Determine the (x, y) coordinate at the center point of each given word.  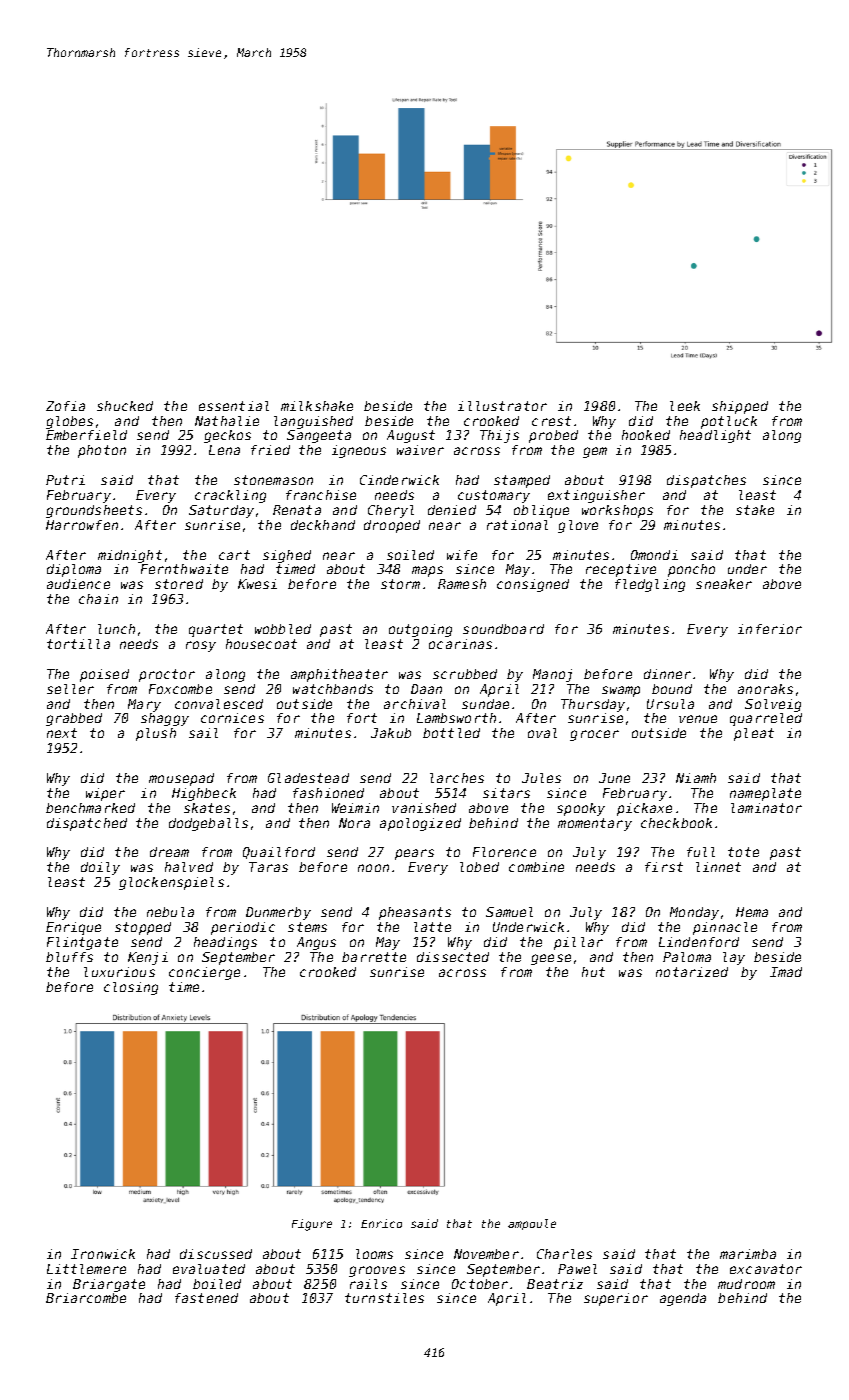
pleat (754, 734)
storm (400, 584)
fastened (206, 1298)
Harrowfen (82, 525)
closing (131, 988)
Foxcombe (180, 689)
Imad (786, 972)
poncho (691, 570)
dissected (453, 957)
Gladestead (308, 778)
